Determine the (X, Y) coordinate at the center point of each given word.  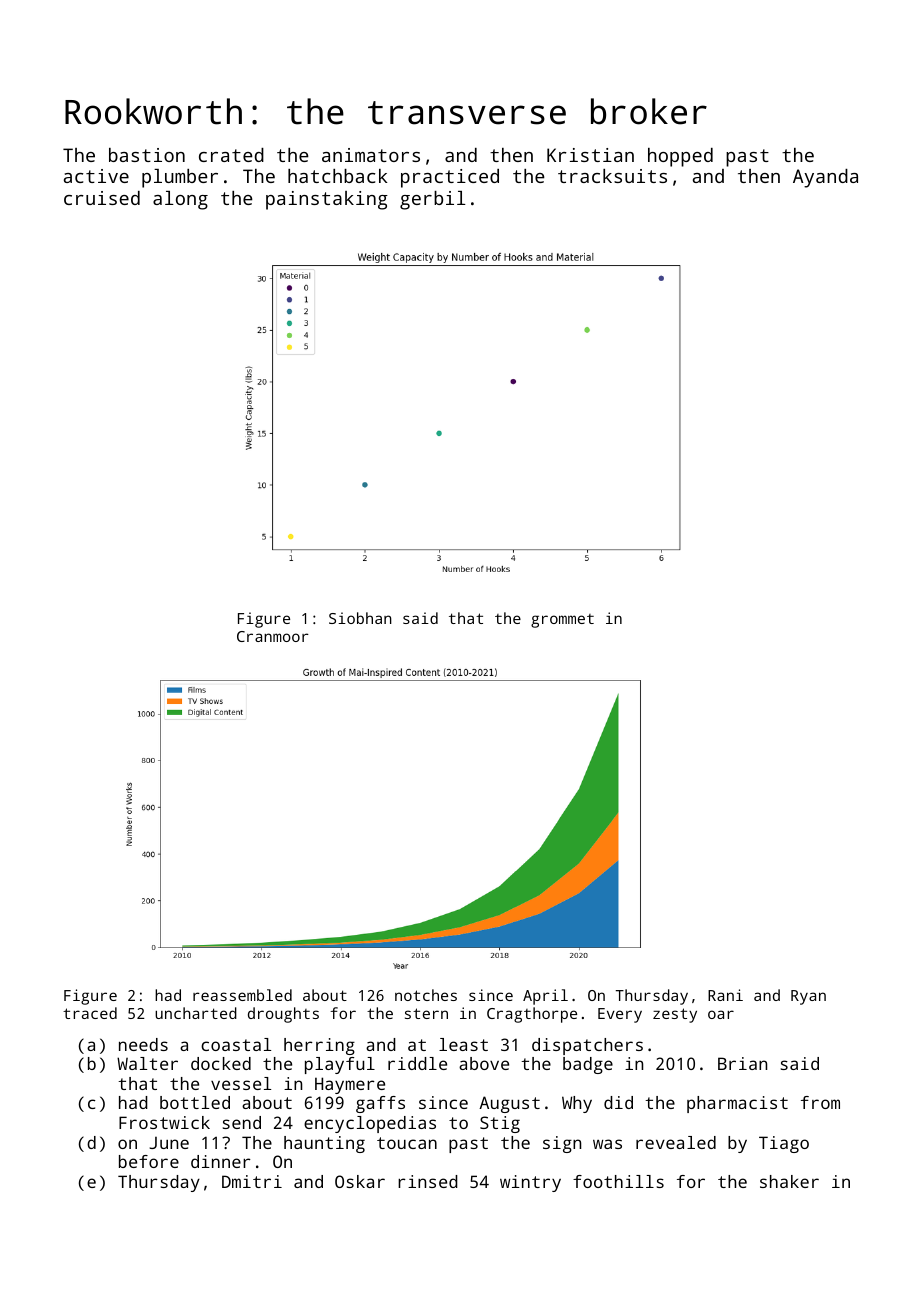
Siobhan (360, 618)
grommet (562, 621)
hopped (680, 157)
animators (371, 155)
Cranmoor (273, 636)
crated (231, 155)
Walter (147, 1063)
